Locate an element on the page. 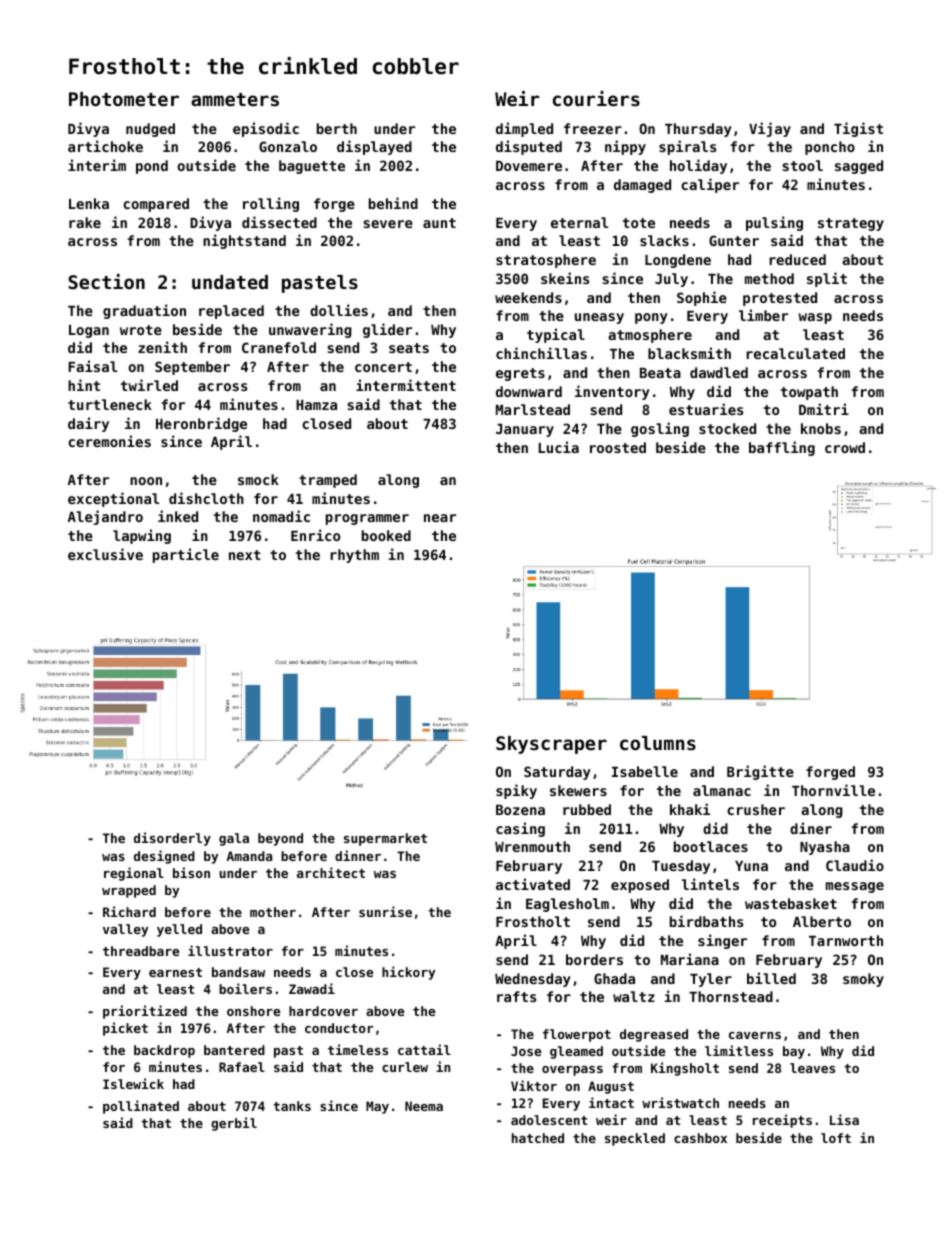 The image size is (952, 1233). split is located at coordinates (827, 279).
